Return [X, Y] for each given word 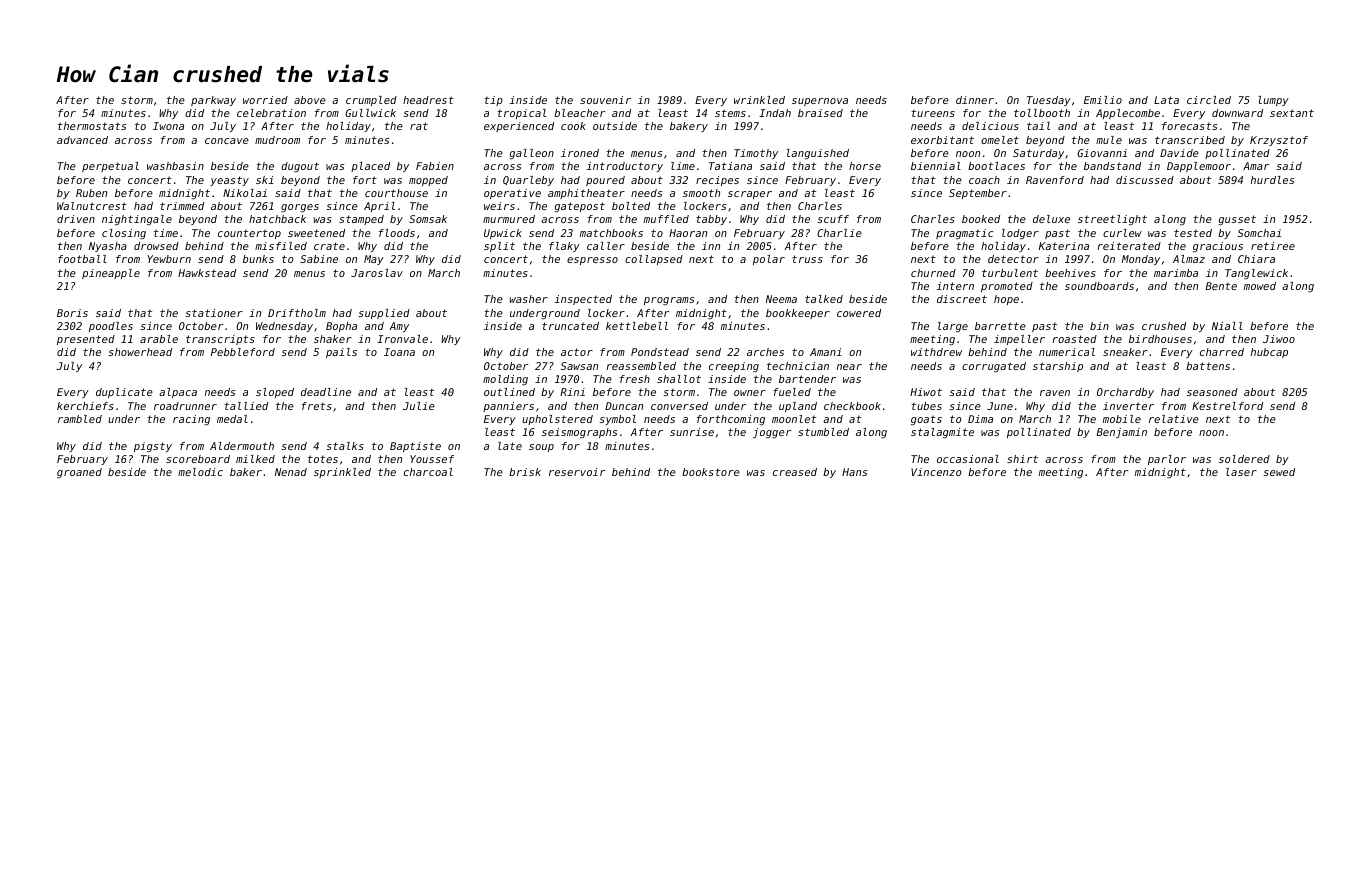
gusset [1237, 220]
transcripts [220, 340]
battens [1208, 366]
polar [769, 260]
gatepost [579, 207]
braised [820, 113]
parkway [213, 101]
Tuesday [1049, 101]
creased [795, 472]
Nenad [291, 472]
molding [505, 380]
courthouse [396, 193]
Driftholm [297, 313]
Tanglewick [1256, 274]
